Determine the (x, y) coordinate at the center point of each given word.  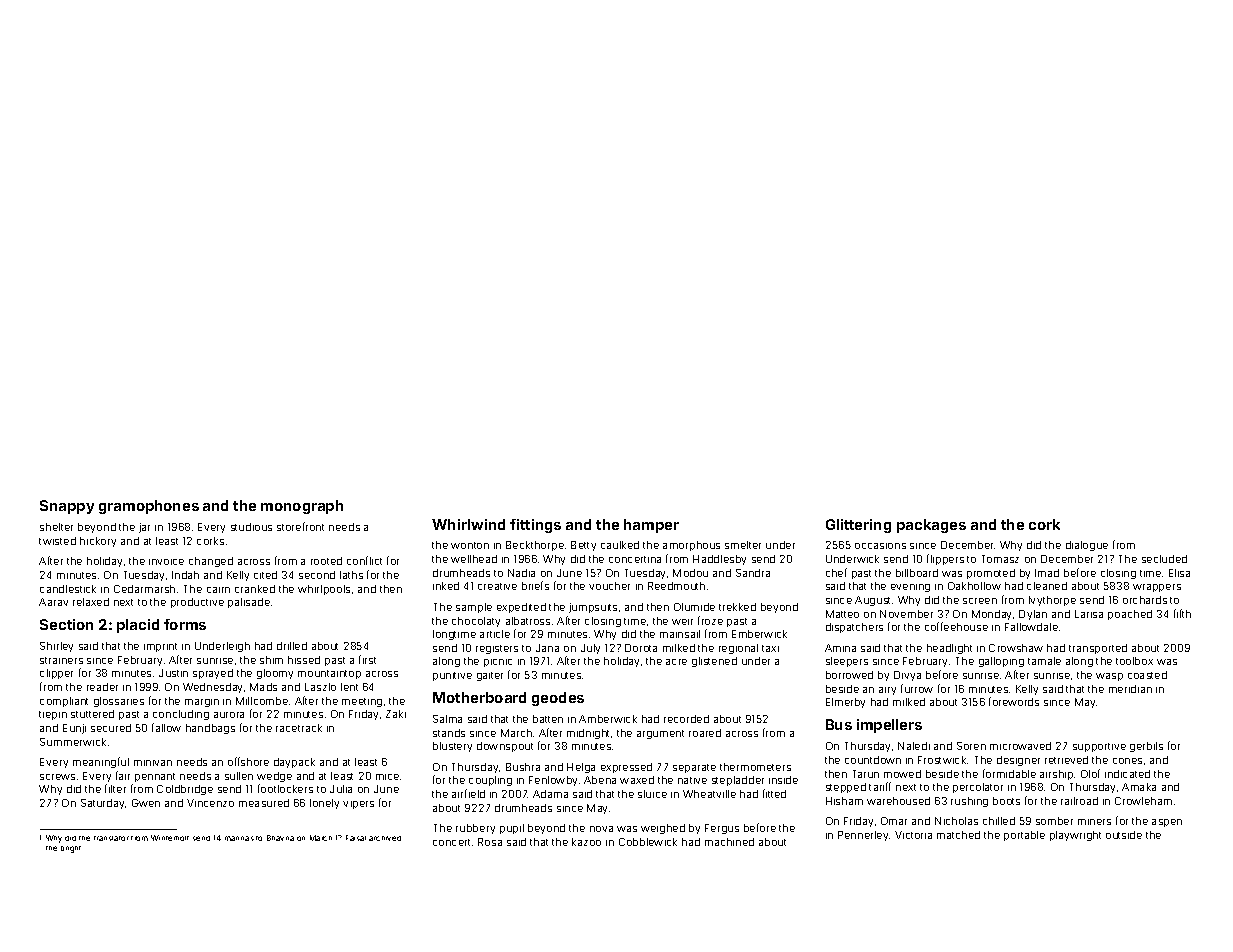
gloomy (275, 674)
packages (931, 526)
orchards (1145, 600)
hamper (651, 526)
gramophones (149, 507)
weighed (663, 829)
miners (1094, 822)
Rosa (490, 842)
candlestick (68, 589)
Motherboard (479, 697)
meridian (1130, 689)
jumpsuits (593, 608)
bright (71, 849)
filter (115, 788)
